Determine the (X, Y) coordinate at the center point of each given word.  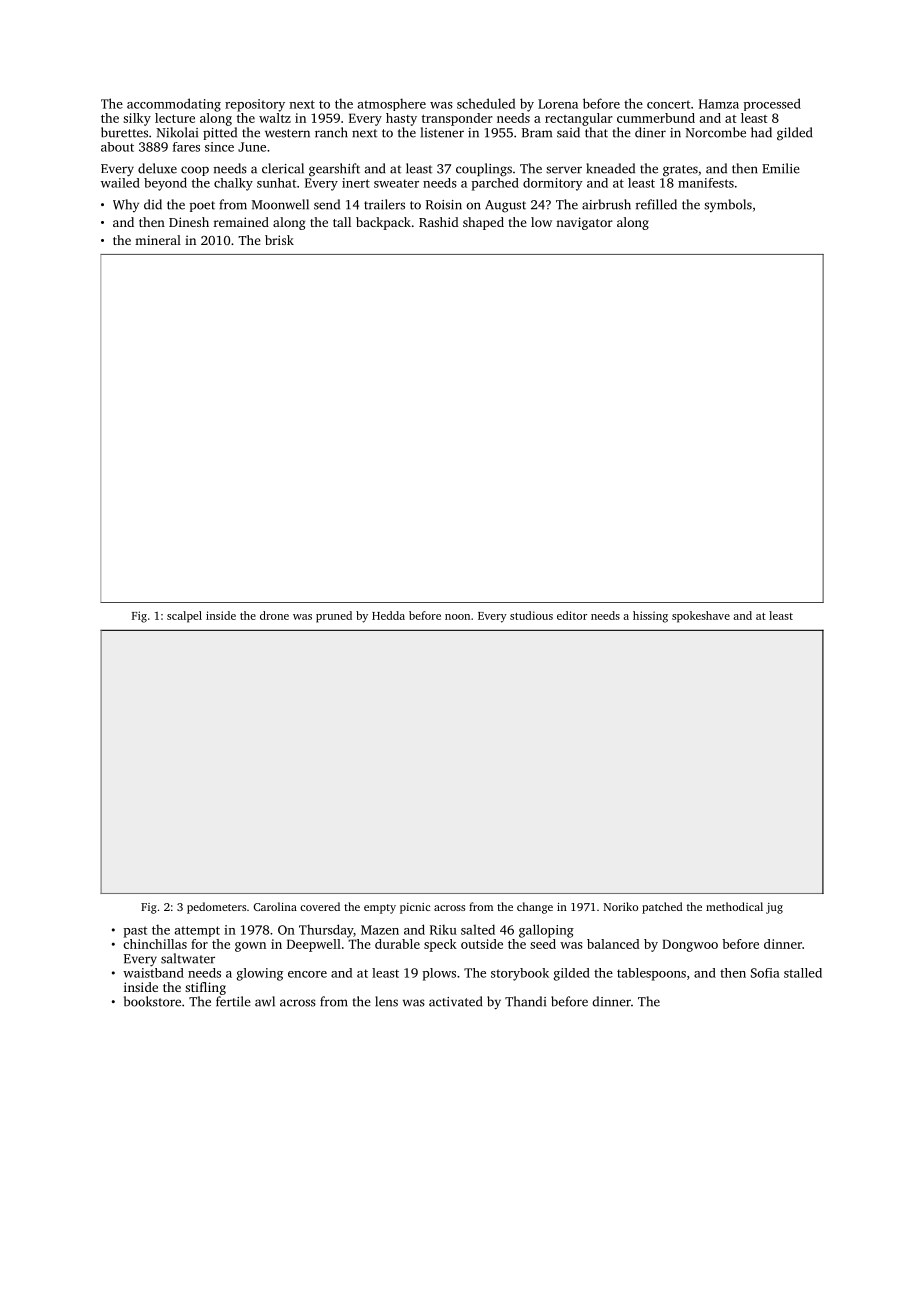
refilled (656, 204)
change (535, 908)
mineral (158, 240)
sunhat (276, 183)
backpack (383, 223)
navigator (584, 223)
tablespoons (651, 974)
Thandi (525, 1001)
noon (457, 617)
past (135, 932)
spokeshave (701, 617)
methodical (734, 906)
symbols (728, 205)
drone (274, 615)
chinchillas (155, 944)
